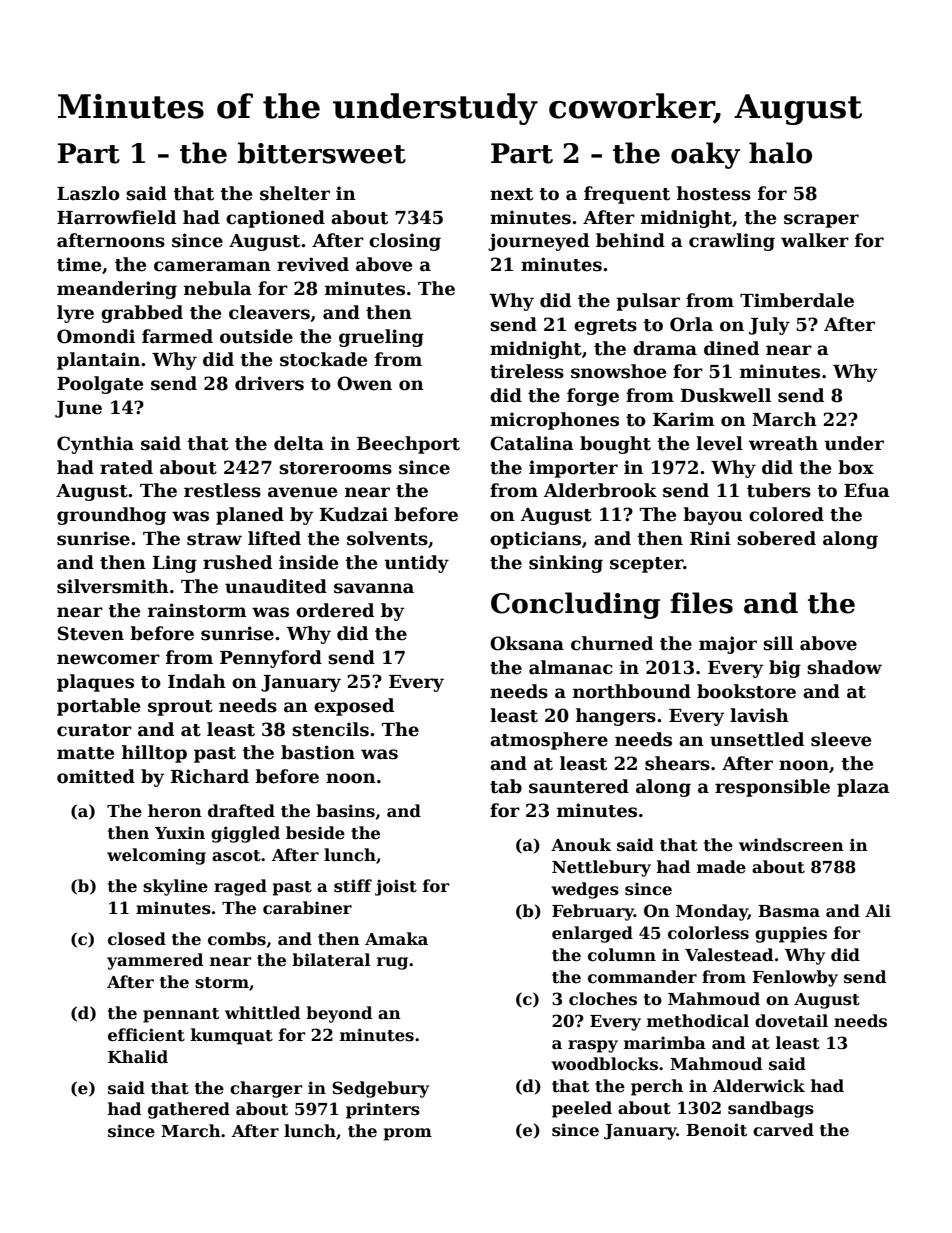  What do you see at coordinates (511, 194) in the document?
I see `next` at bounding box center [511, 194].
